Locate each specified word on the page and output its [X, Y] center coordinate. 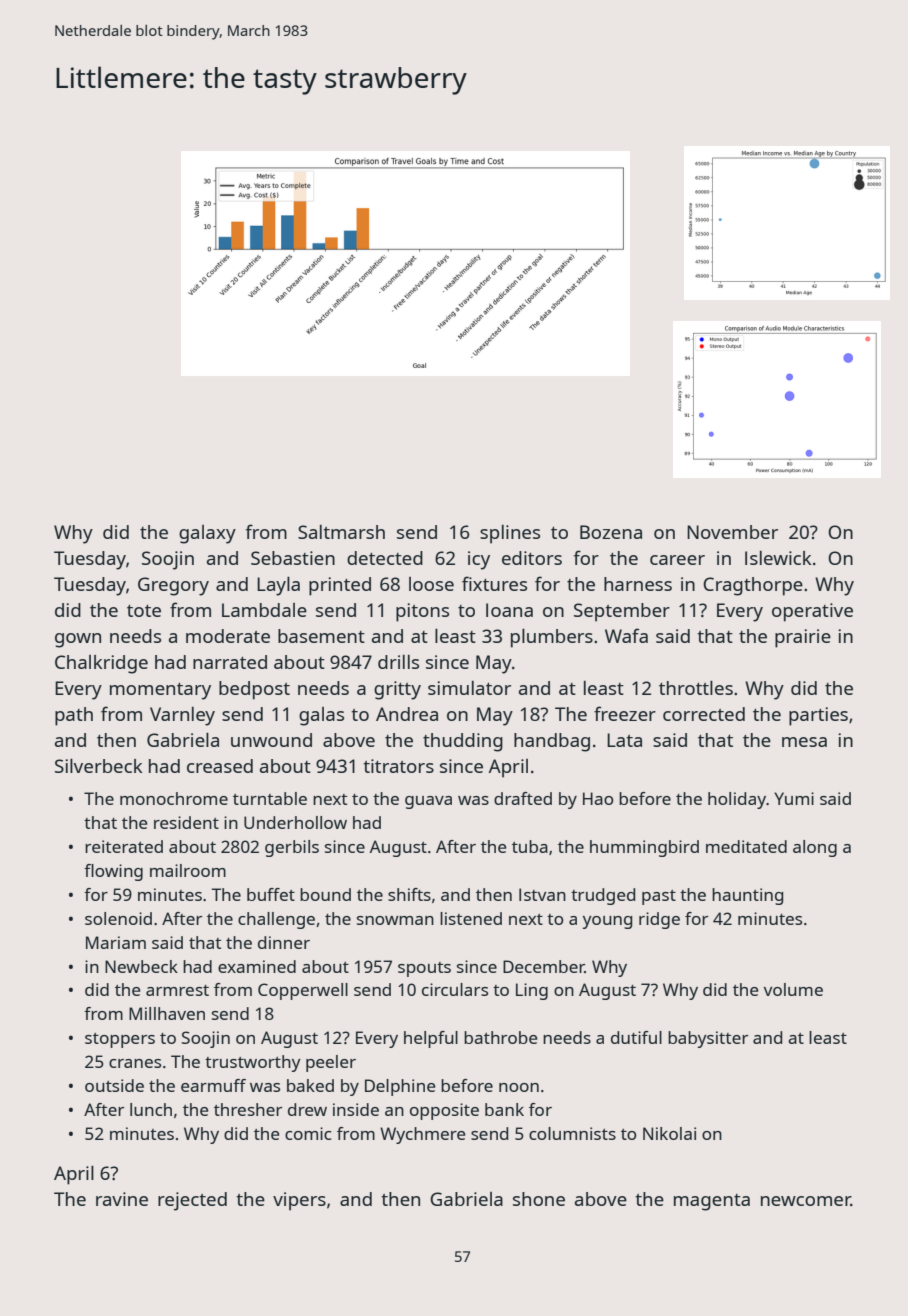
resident [186, 822]
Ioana [509, 610]
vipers [299, 1201]
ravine [122, 1199]
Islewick [778, 558]
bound [325, 894]
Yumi [794, 798]
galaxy [207, 534]
